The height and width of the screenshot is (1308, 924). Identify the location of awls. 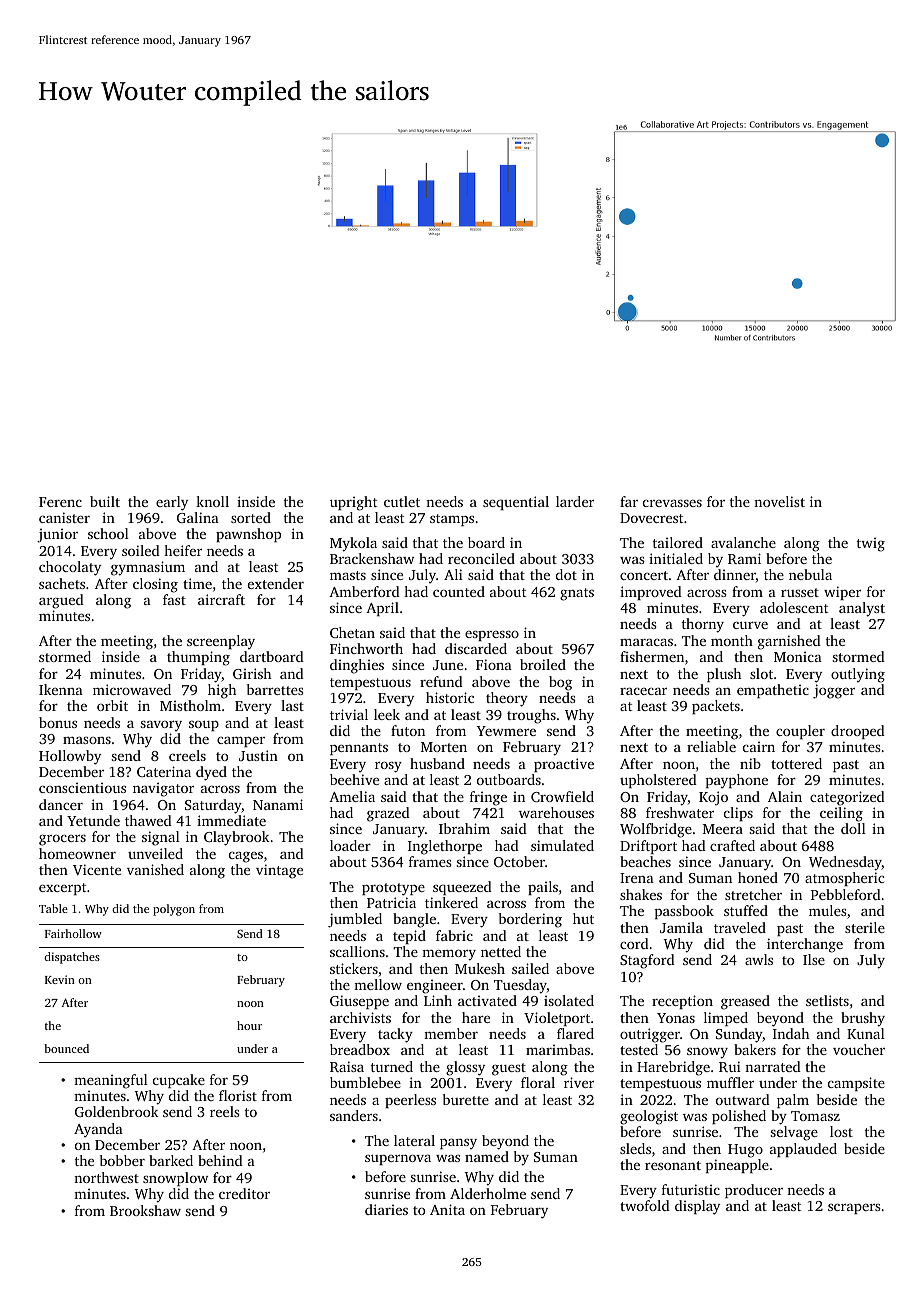
(759, 959).
